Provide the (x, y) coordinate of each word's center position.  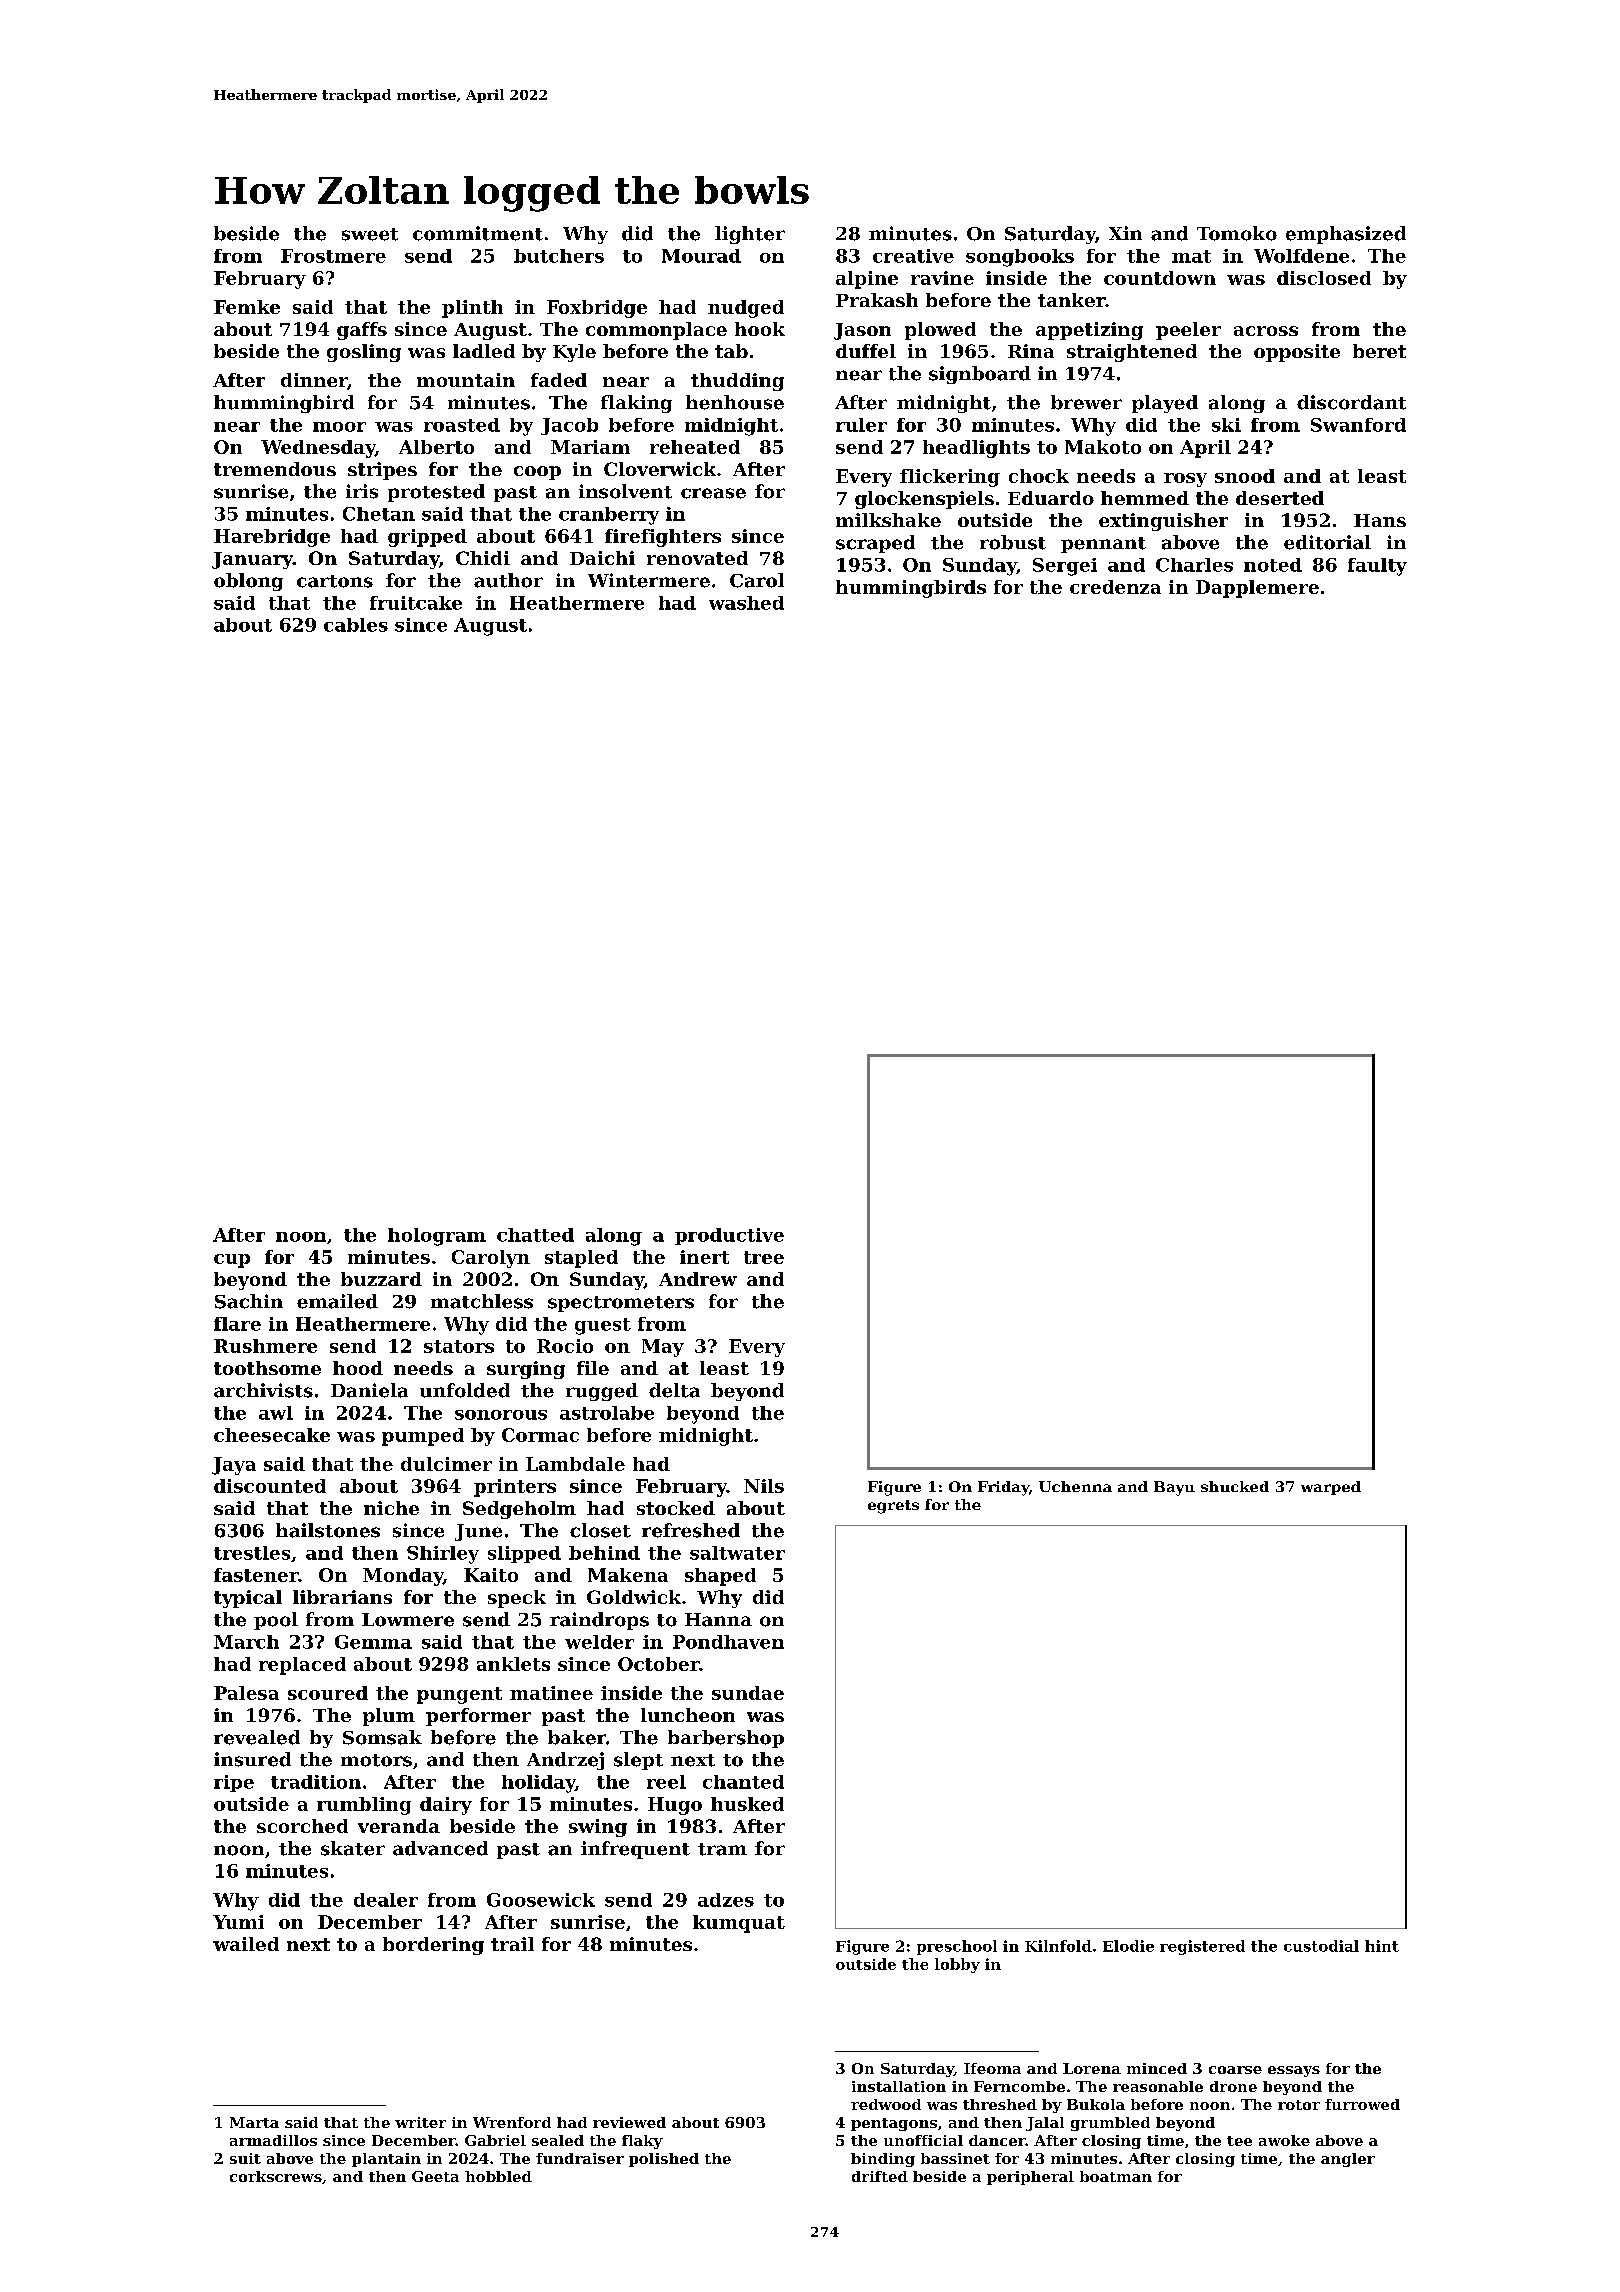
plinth (472, 309)
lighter (750, 235)
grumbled (1110, 2124)
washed (746, 603)
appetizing (1089, 331)
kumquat (739, 1924)
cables (356, 625)
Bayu (1174, 1488)
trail (512, 1944)
